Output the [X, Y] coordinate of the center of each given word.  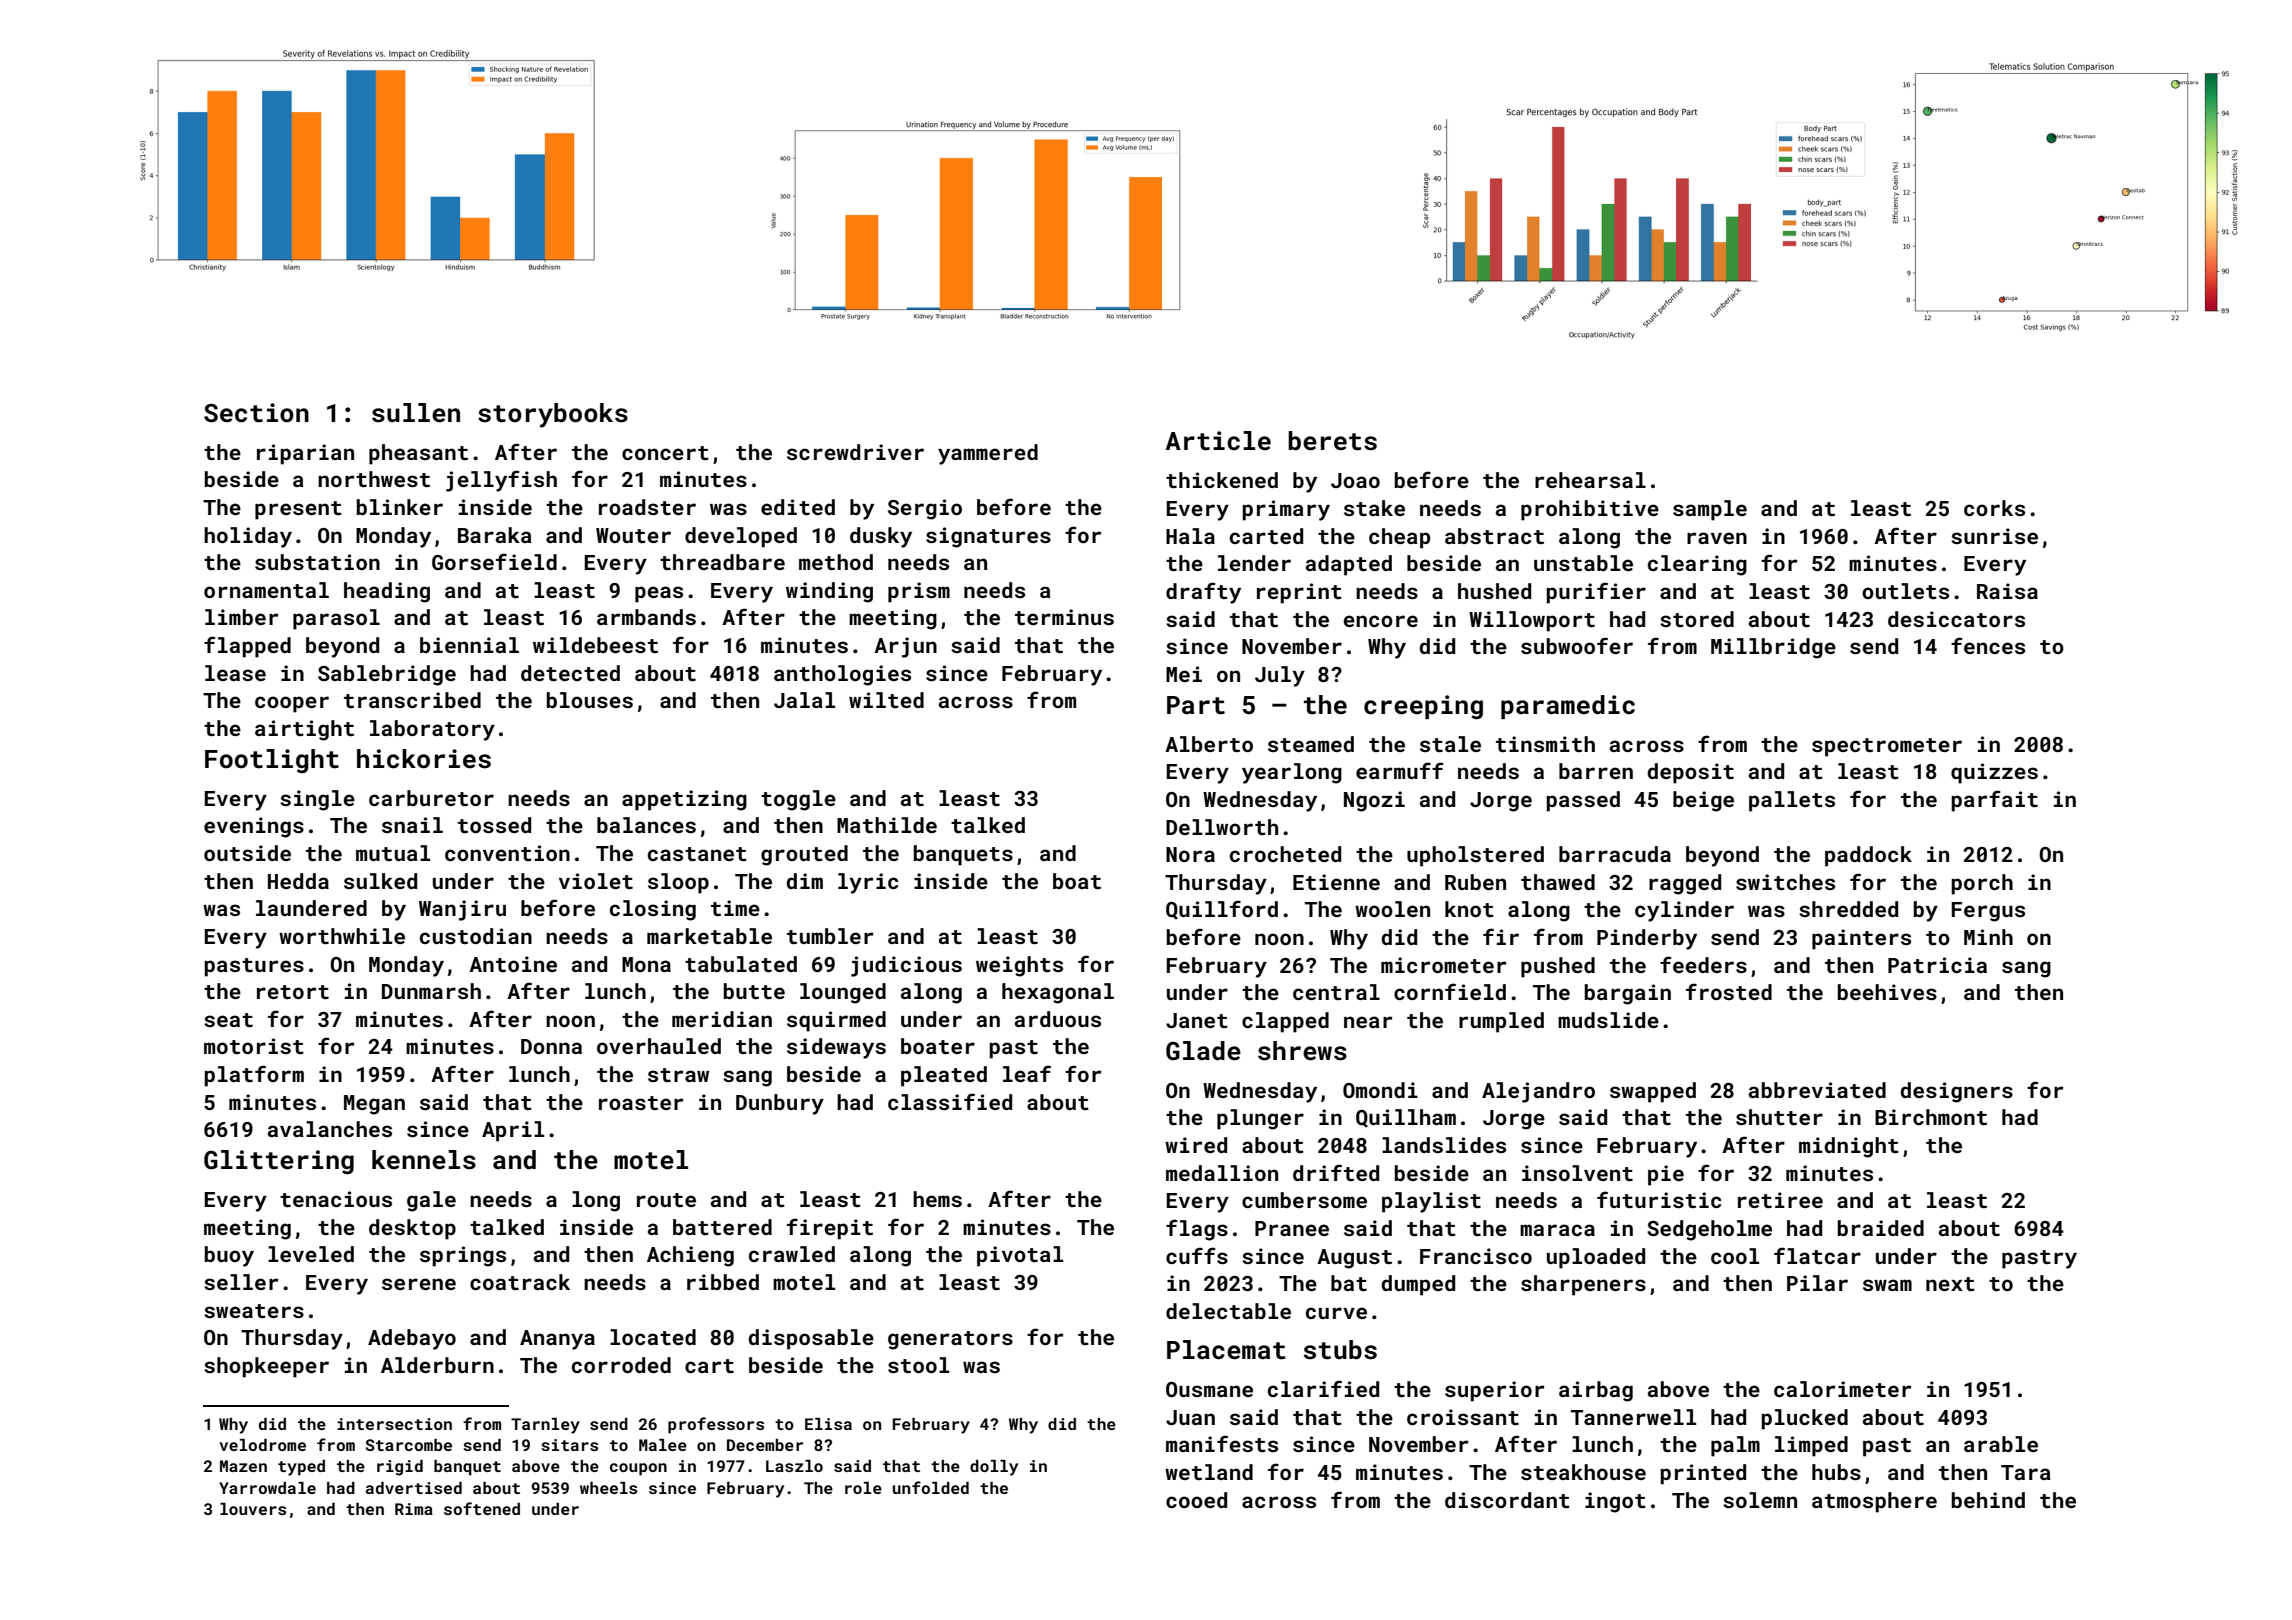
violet [596, 881]
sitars [569, 1445]
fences [1988, 645]
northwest [374, 479]
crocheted [1285, 854]
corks [1994, 508]
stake [1374, 508]
